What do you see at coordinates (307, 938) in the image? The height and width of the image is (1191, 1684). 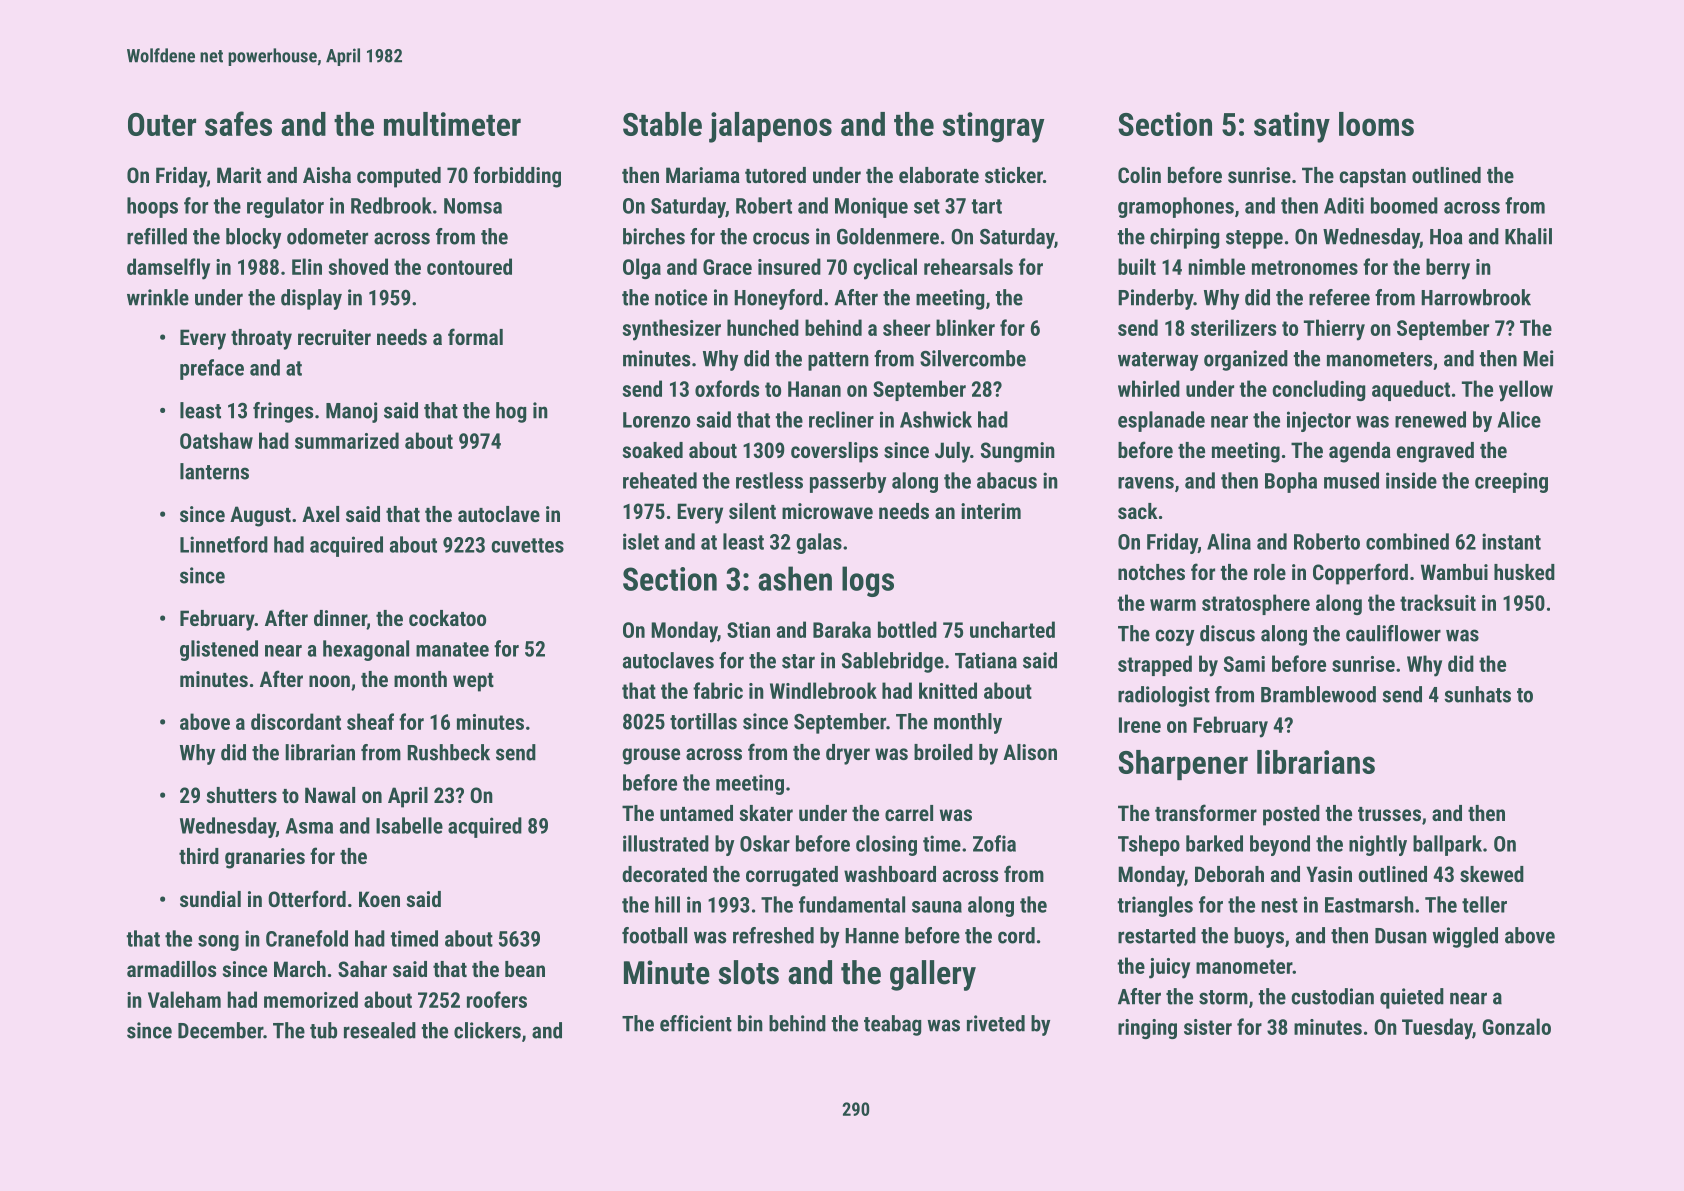 I see `Cranefold` at bounding box center [307, 938].
